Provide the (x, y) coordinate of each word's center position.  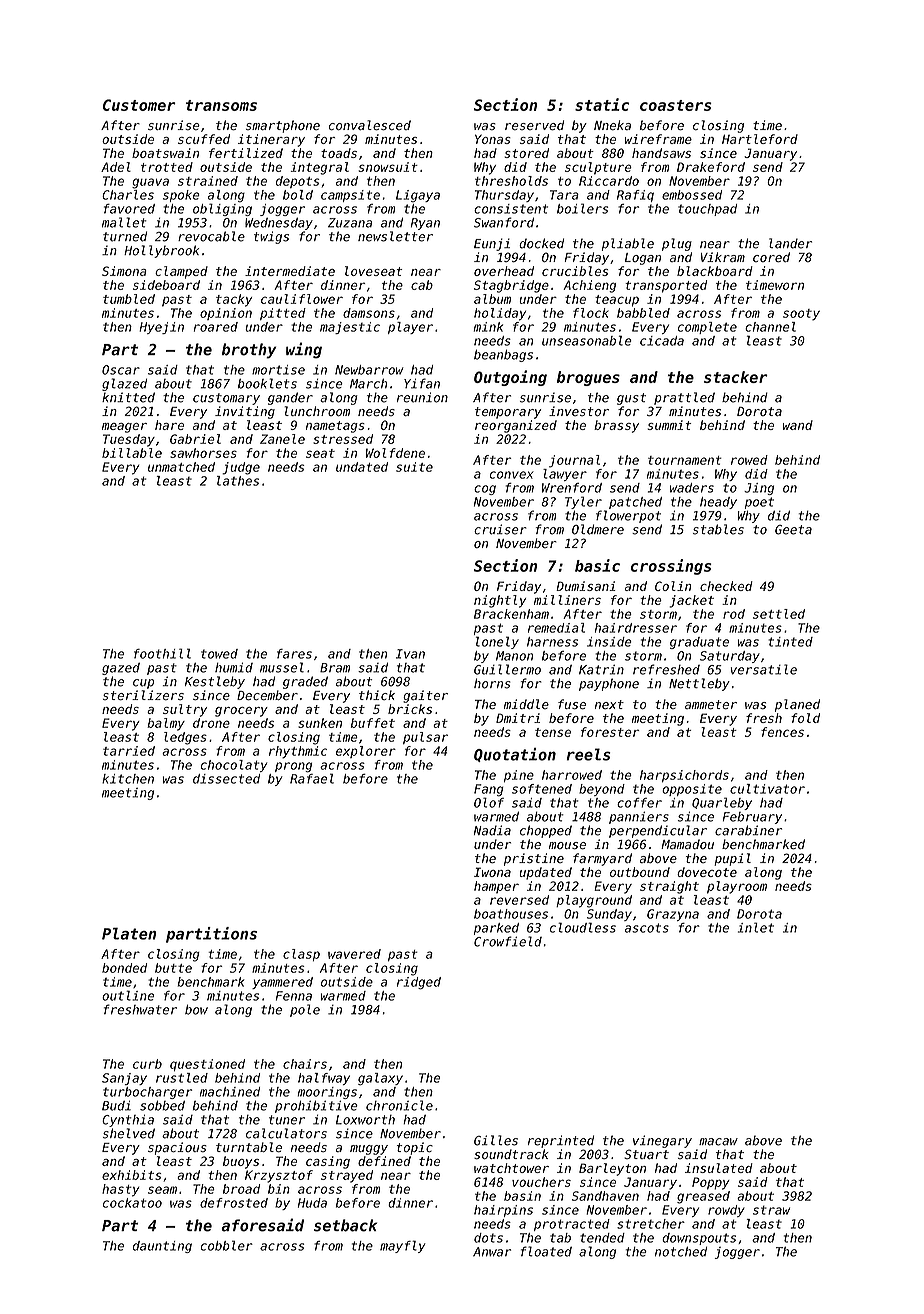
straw (771, 1210)
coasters (676, 105)
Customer (139, 105)
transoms (221, 105)
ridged (419, 983)
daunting (162, 1247)
